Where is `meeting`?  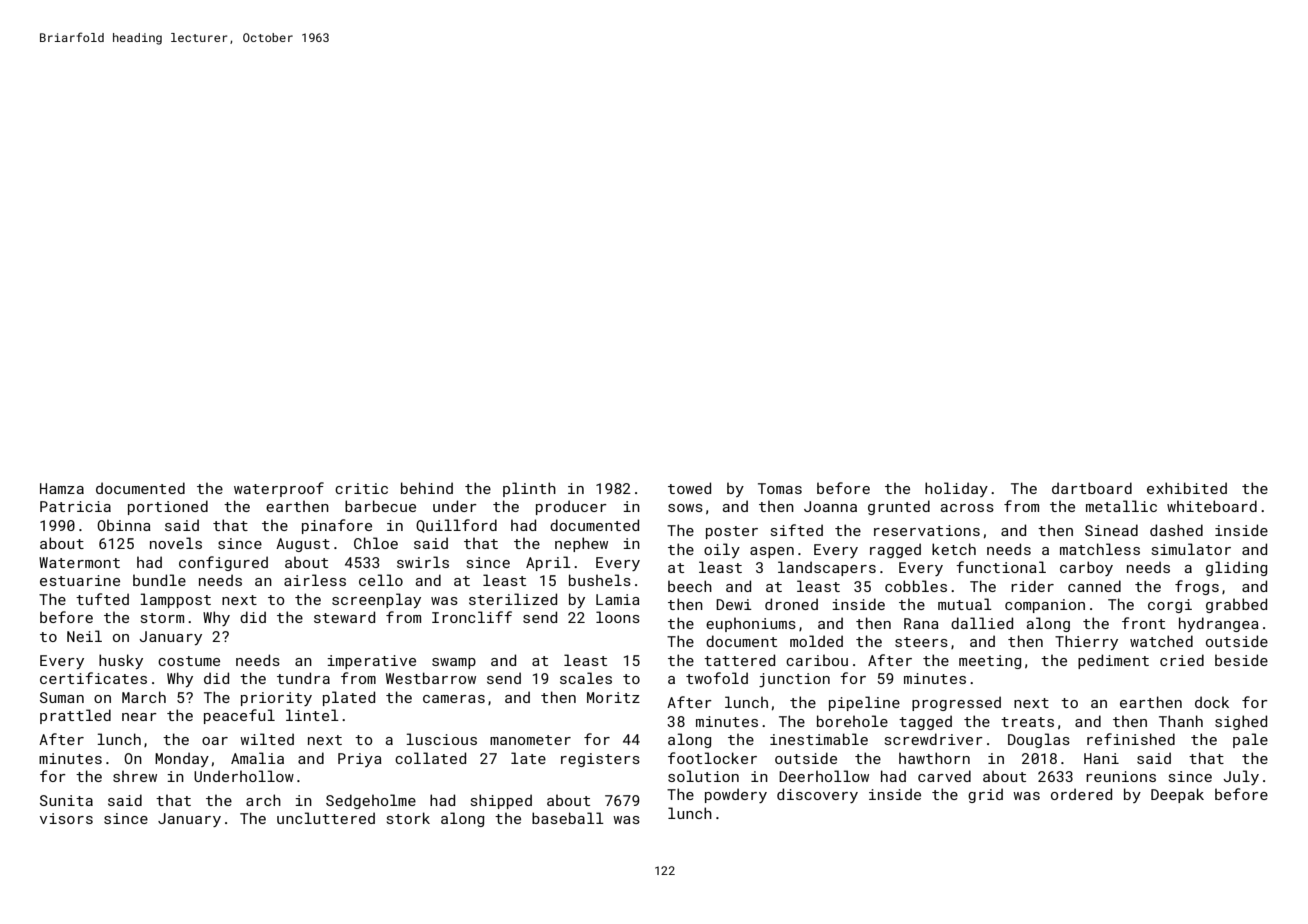
meeting is located at coordinates (990, 662).
